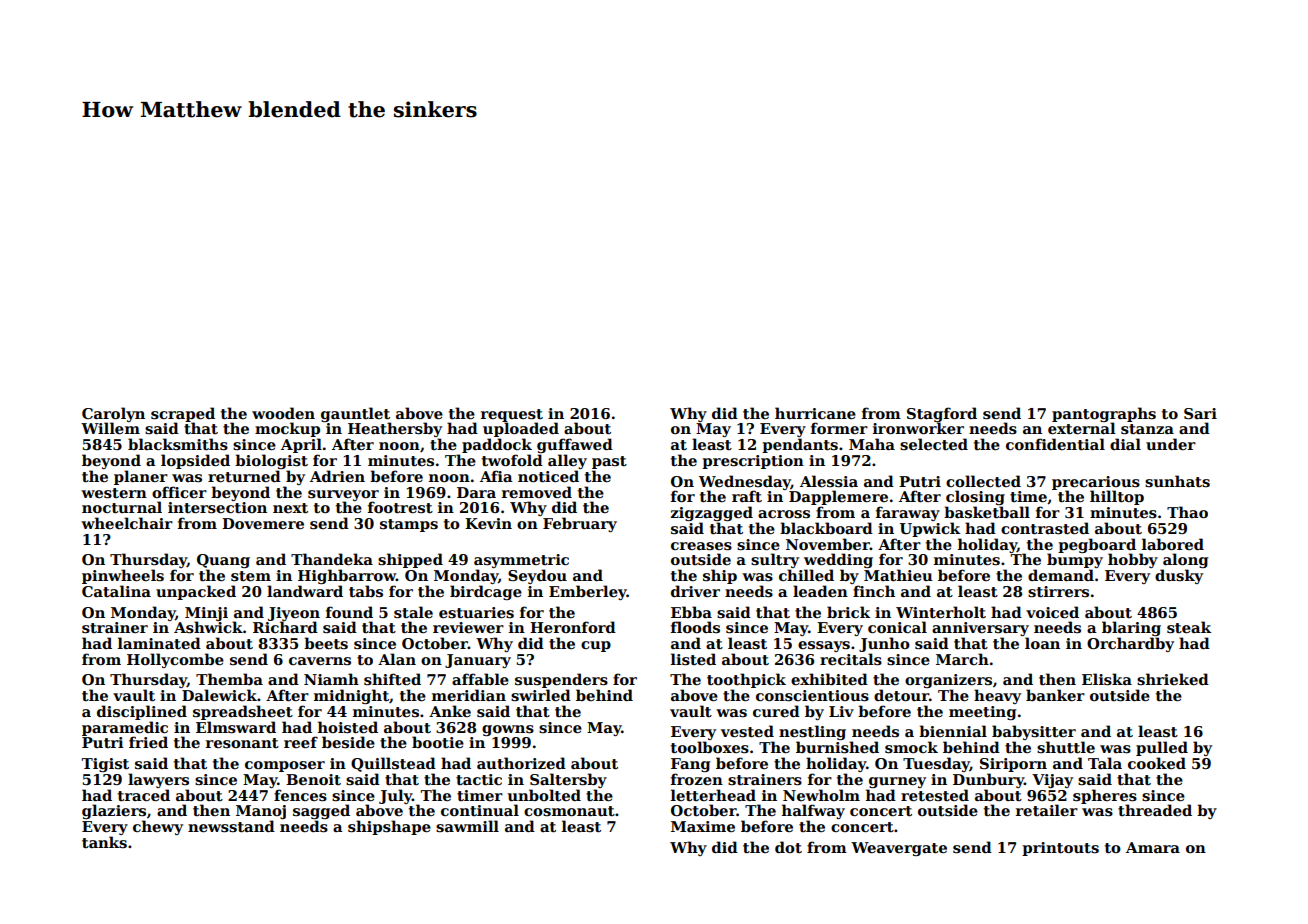 The height and width of the screenshot is (924, 1308). Describe the element at coordinates (693, 659) in the screenshot. I see `listed` at that location.
